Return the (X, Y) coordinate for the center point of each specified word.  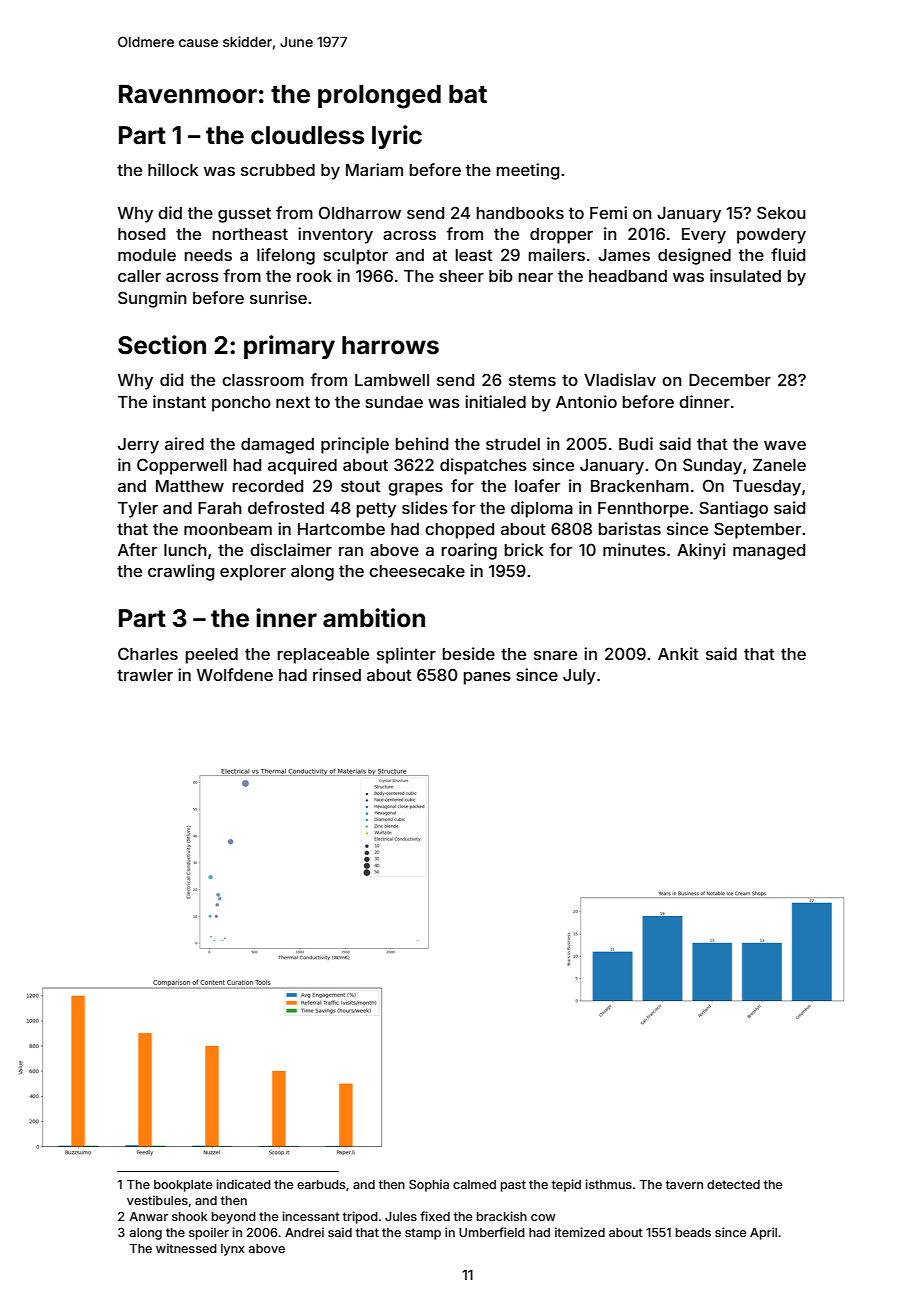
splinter (406, 655)
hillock (173, 169)
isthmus (608, 1184)
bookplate (183, 1186)
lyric (397, 137)
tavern (684, 1184)
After (137, 549)
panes (487, 678)
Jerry (138, 446)
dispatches (483, 466)
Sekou (781, 212)
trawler (145, 675)
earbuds (321, 1184)
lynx (233, 1250)
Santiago (733, 509)
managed (769, 552)
